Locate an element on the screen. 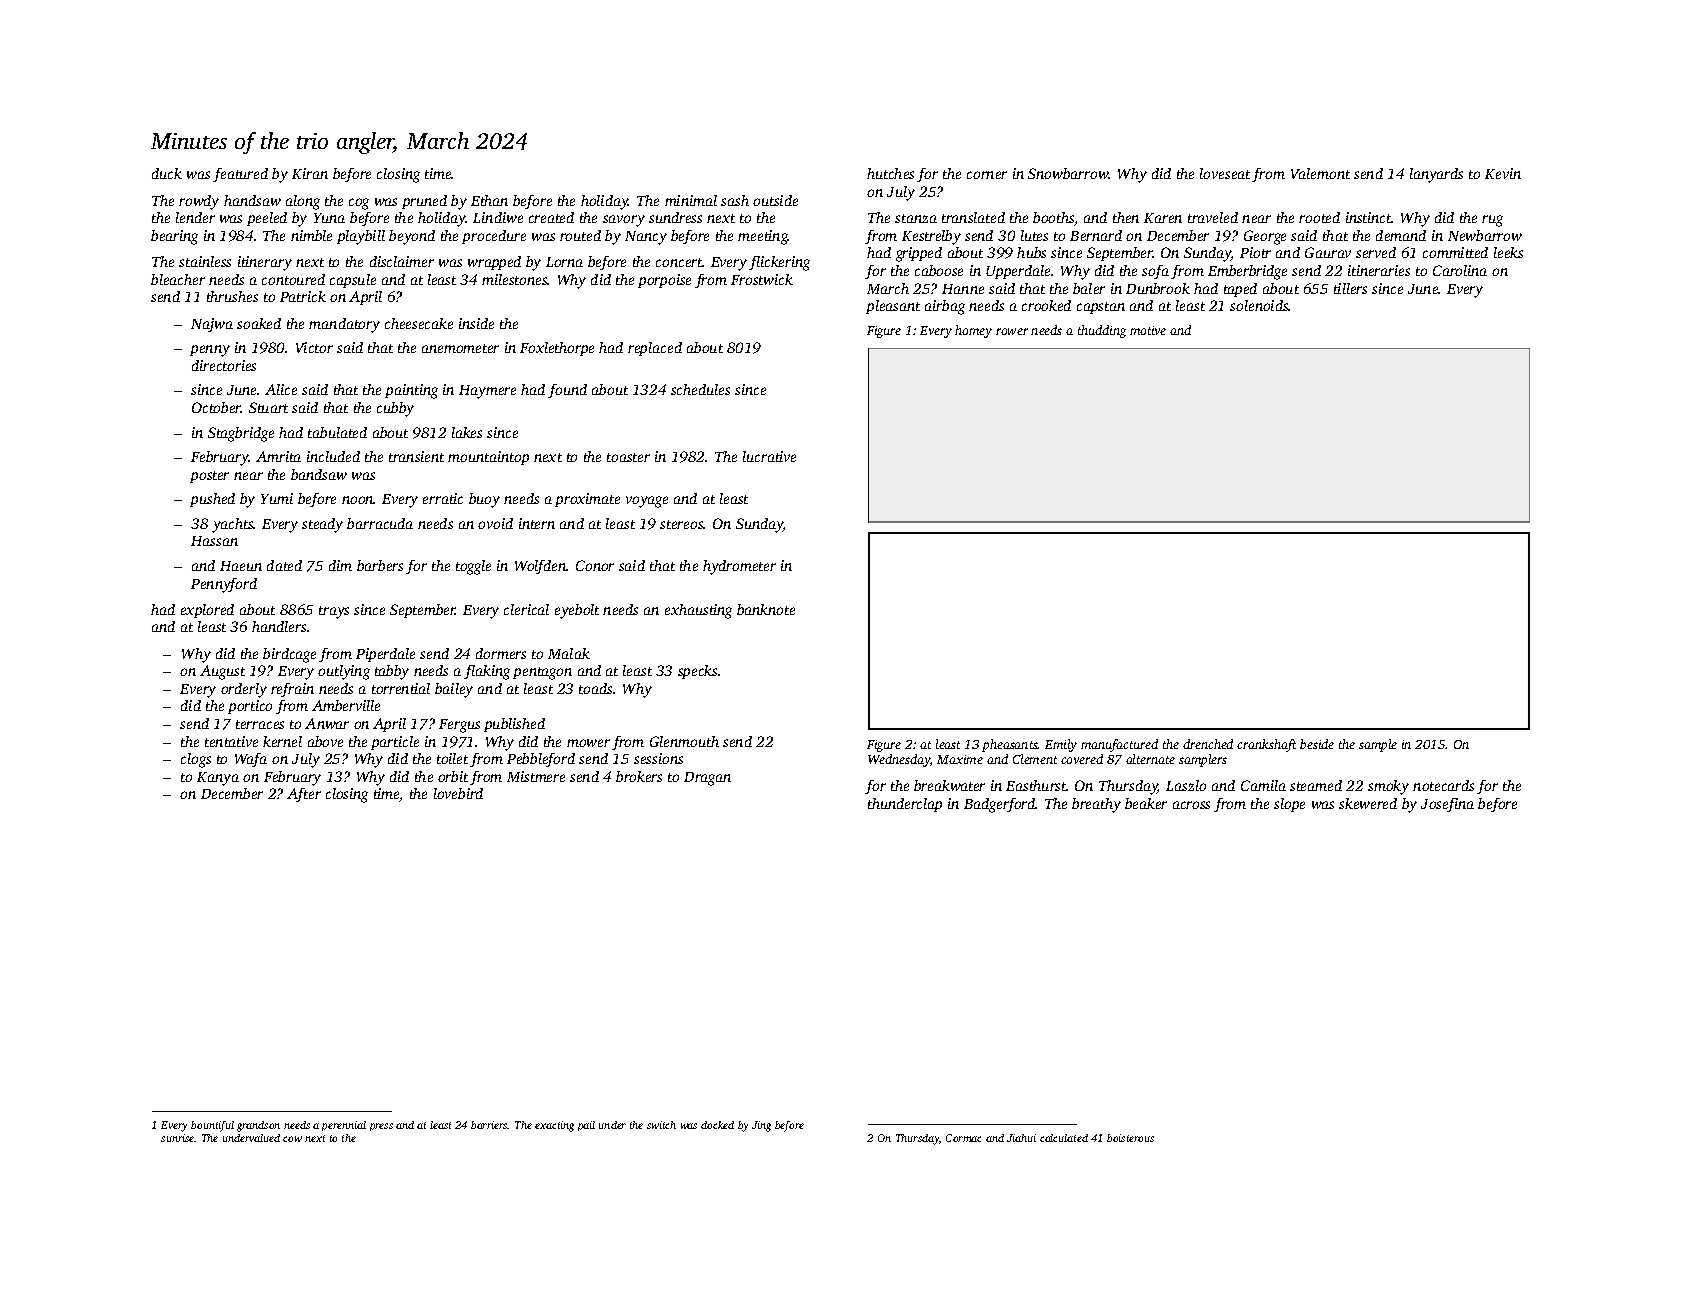 Image resolution: width=1682 pixels, height=1300 pixels. docked is located at coordinates (717, 1125).
